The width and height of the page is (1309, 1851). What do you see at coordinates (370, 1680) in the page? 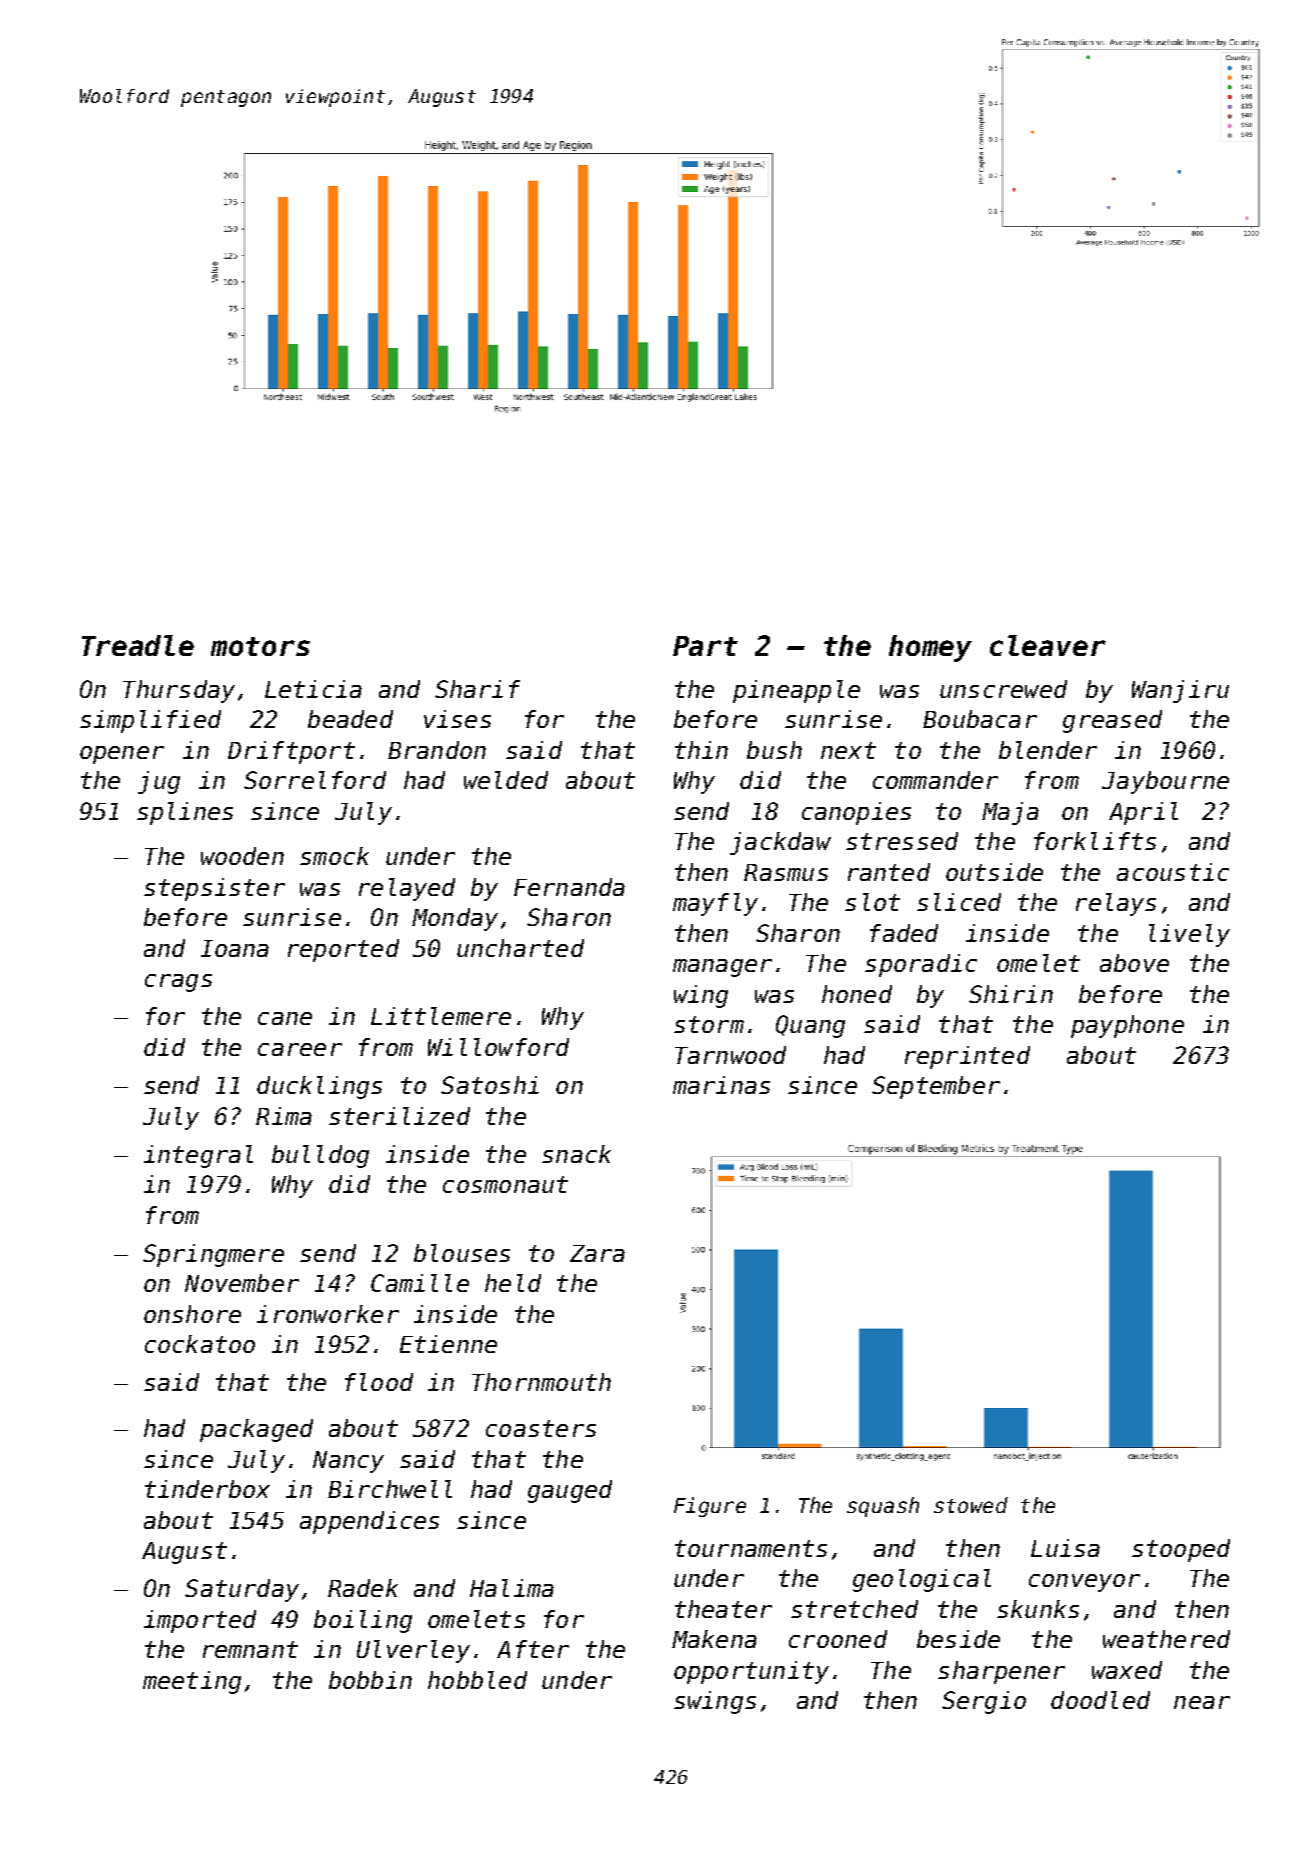
I see `bobbin` at bounding box center [370, 1680].
